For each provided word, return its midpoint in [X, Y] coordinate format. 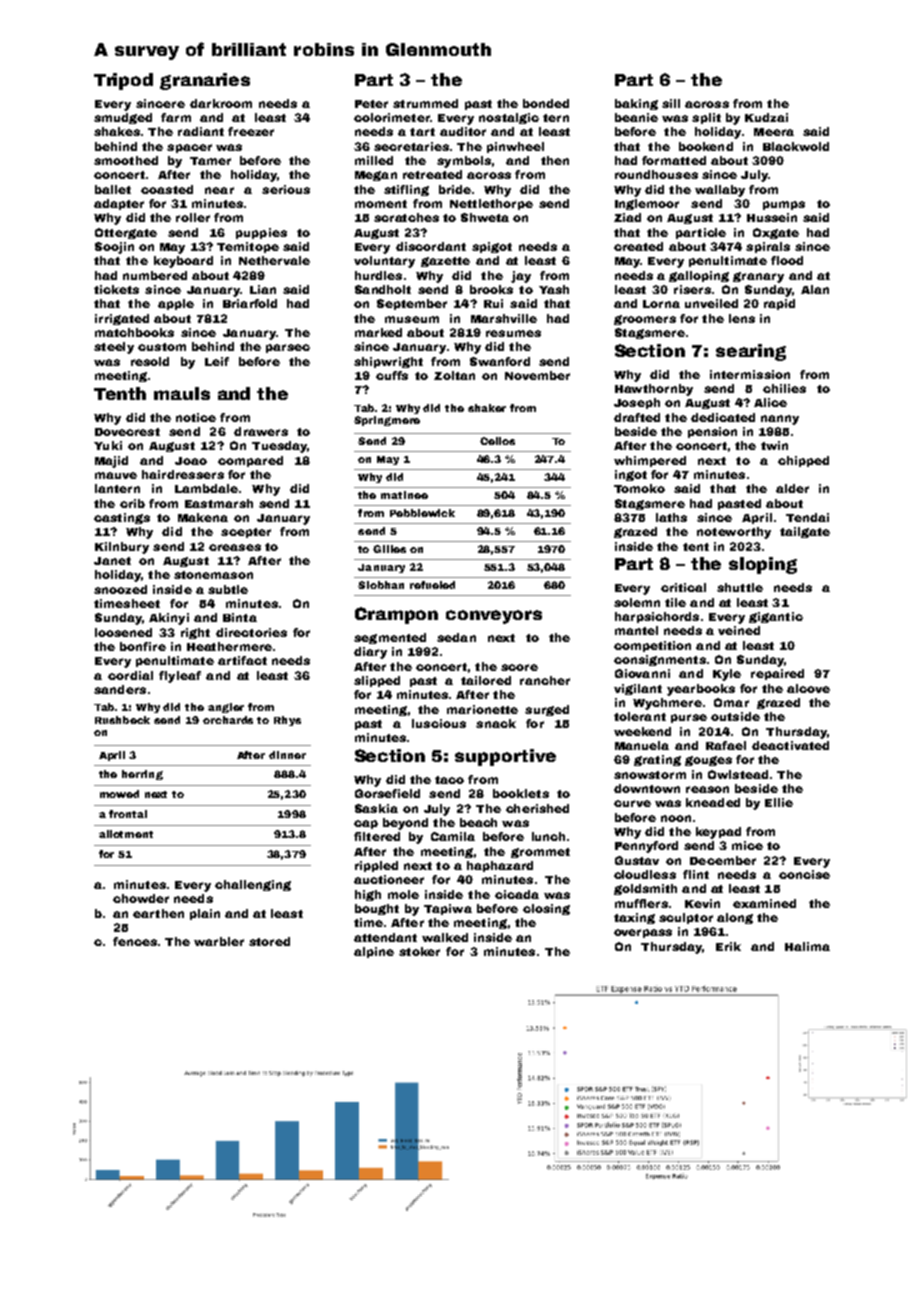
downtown [647, 788]
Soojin [114, 248]
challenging [253, 885]
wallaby [720, 191]
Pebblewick [422, 513]
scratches [406, 217]
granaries [205, 81]
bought [377, 909]
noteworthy [734, 533]
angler [226, 708]
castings [122, 518]
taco [449, 780]
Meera [774, 132]
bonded [546, 103]
